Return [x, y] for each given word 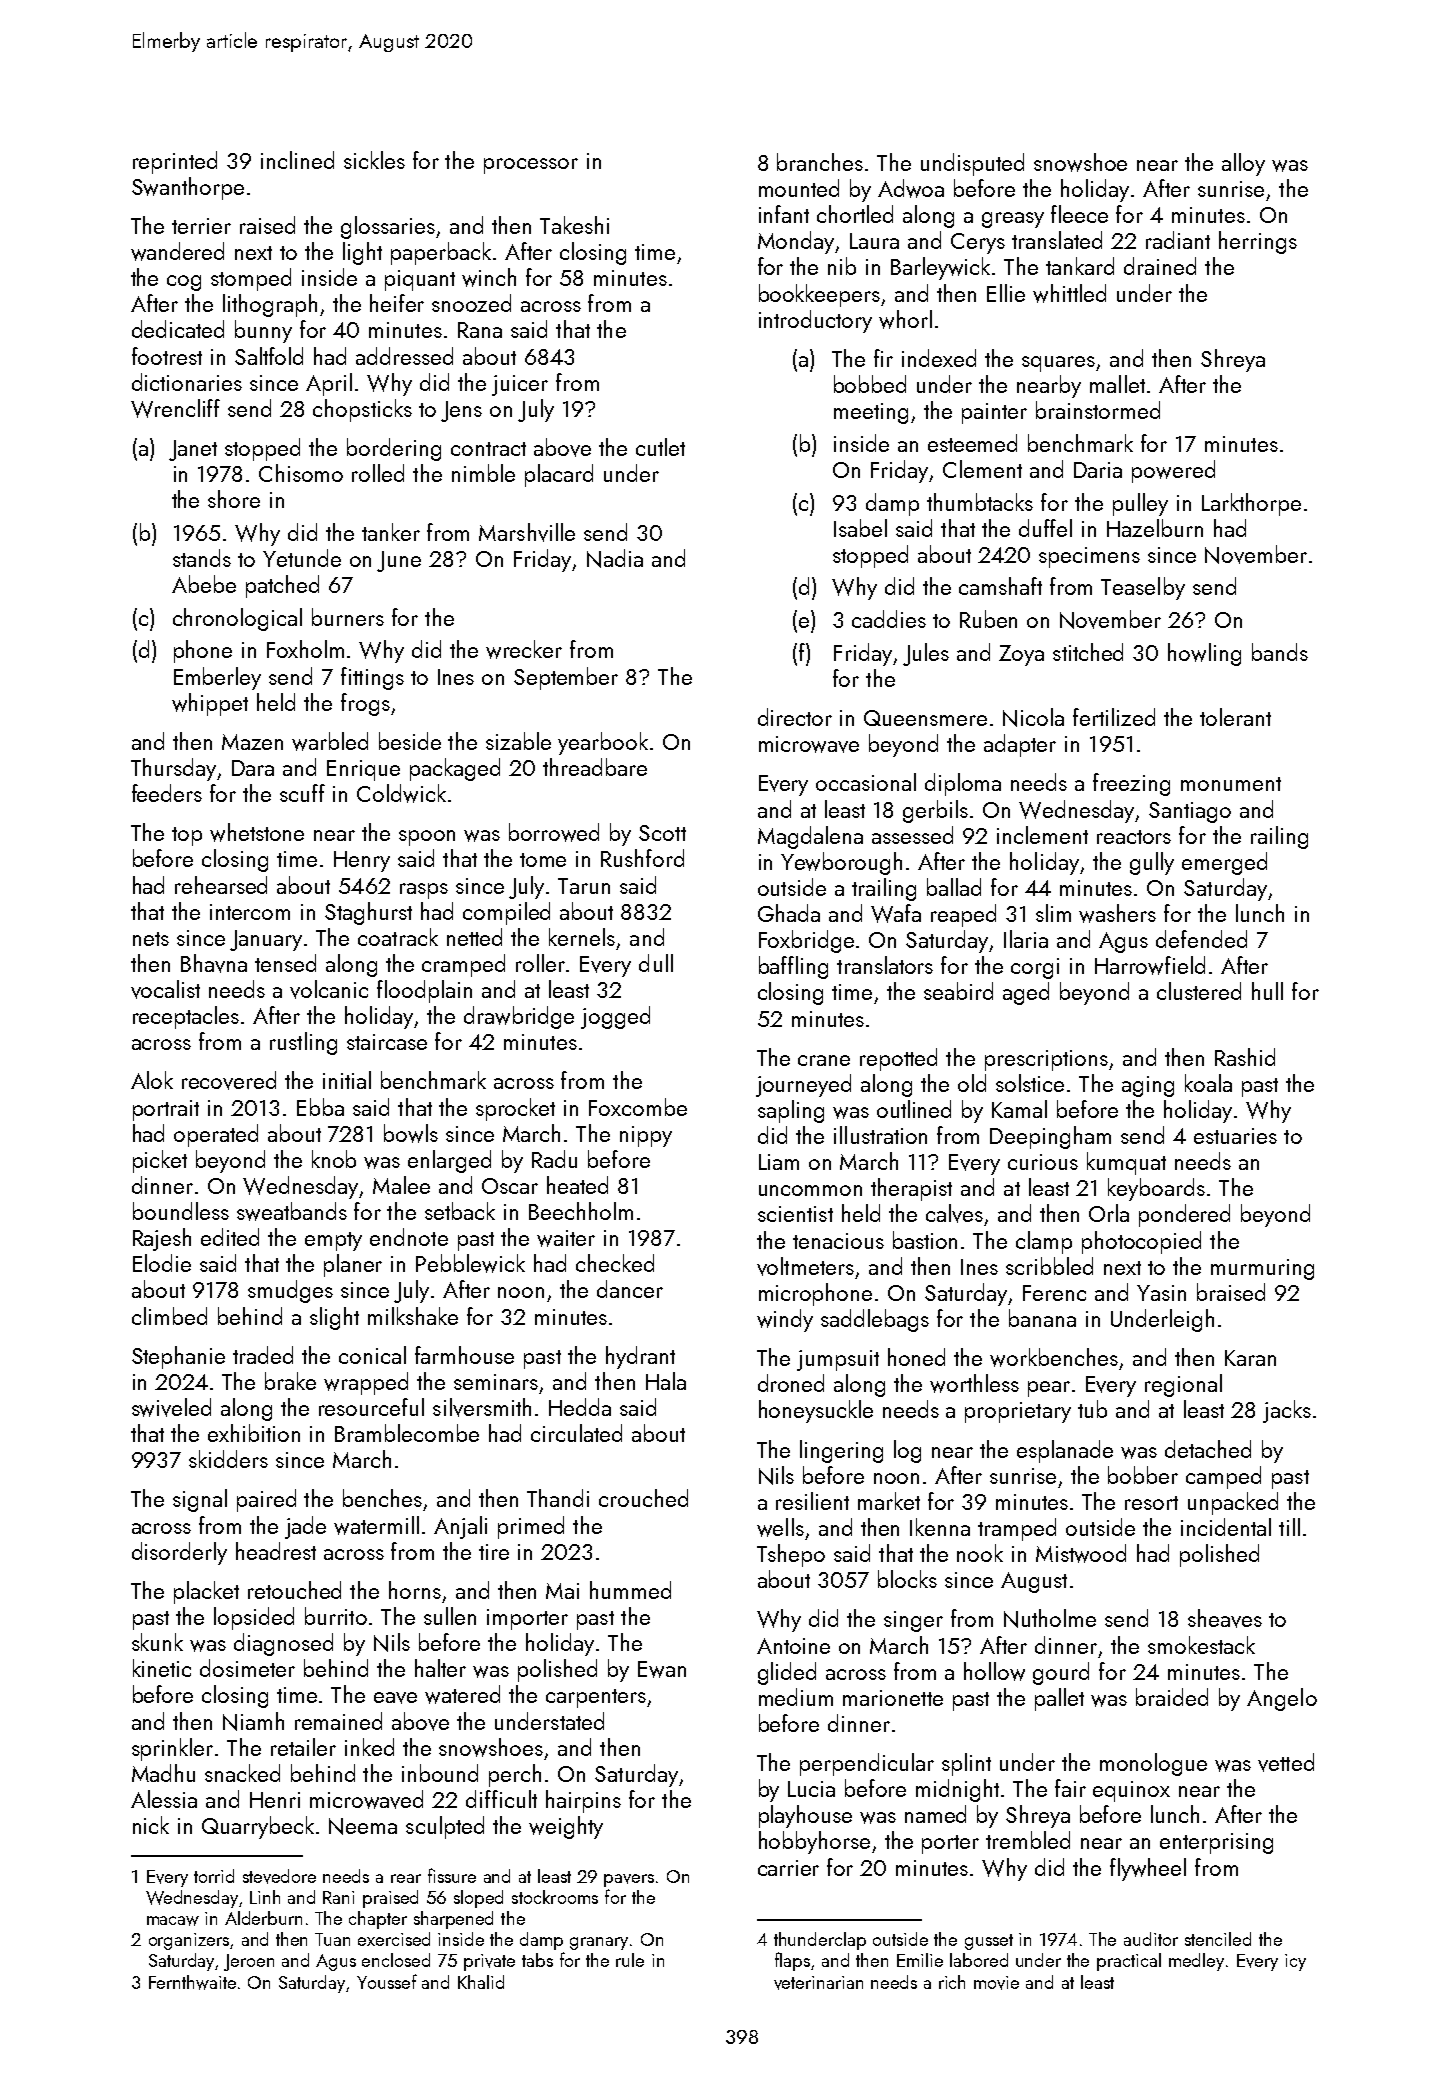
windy [785, 1320]
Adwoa [911, 188]
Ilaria [1026, 939]
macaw [173, 1921]
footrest [167, 356]
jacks [1287, 1411]
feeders [167, 793]
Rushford [642, 858]
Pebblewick [470, 1263]
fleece [1079, 214]
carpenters [596, 1698]
